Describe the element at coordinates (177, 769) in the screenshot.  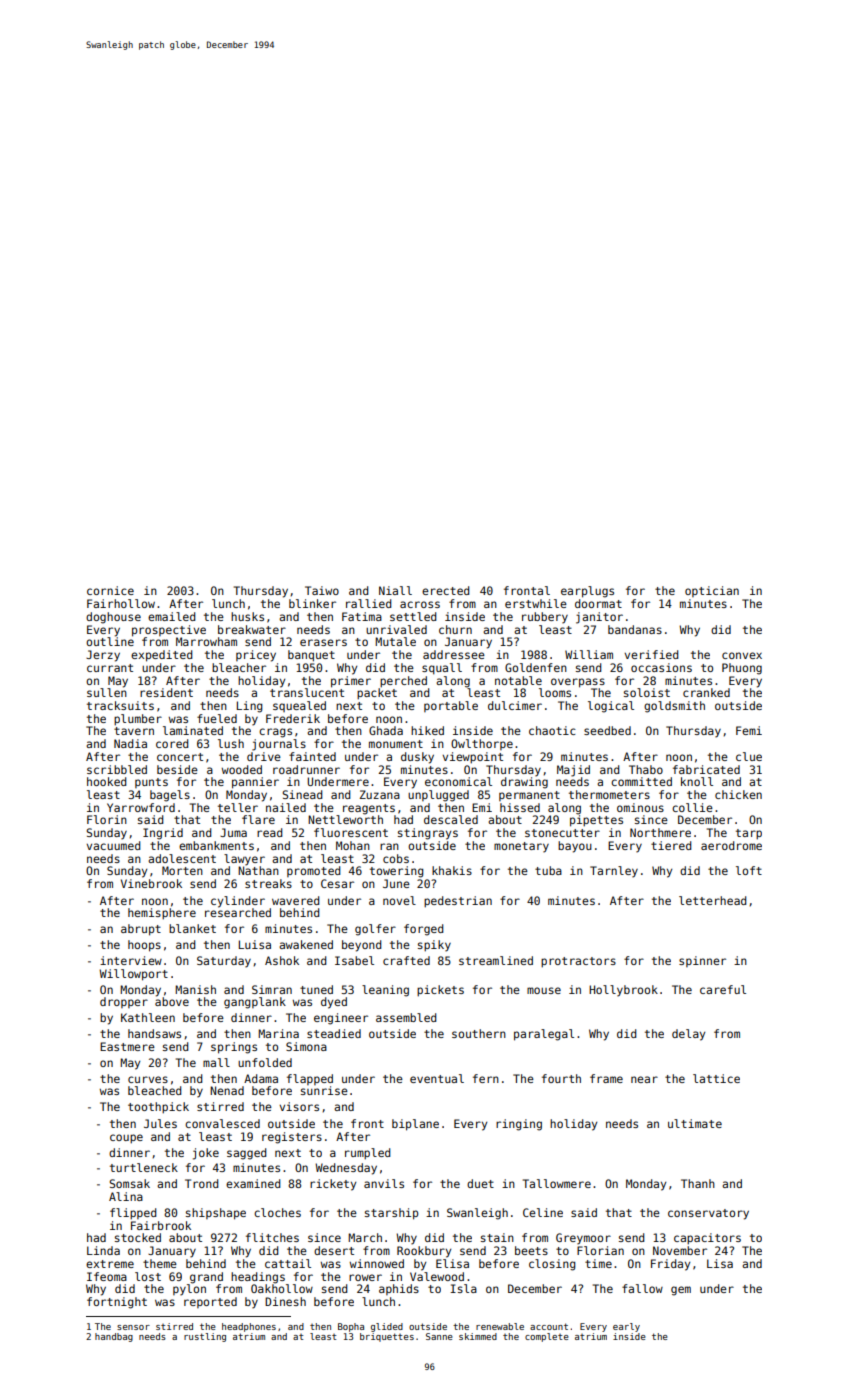
I see `beside` at that location.
